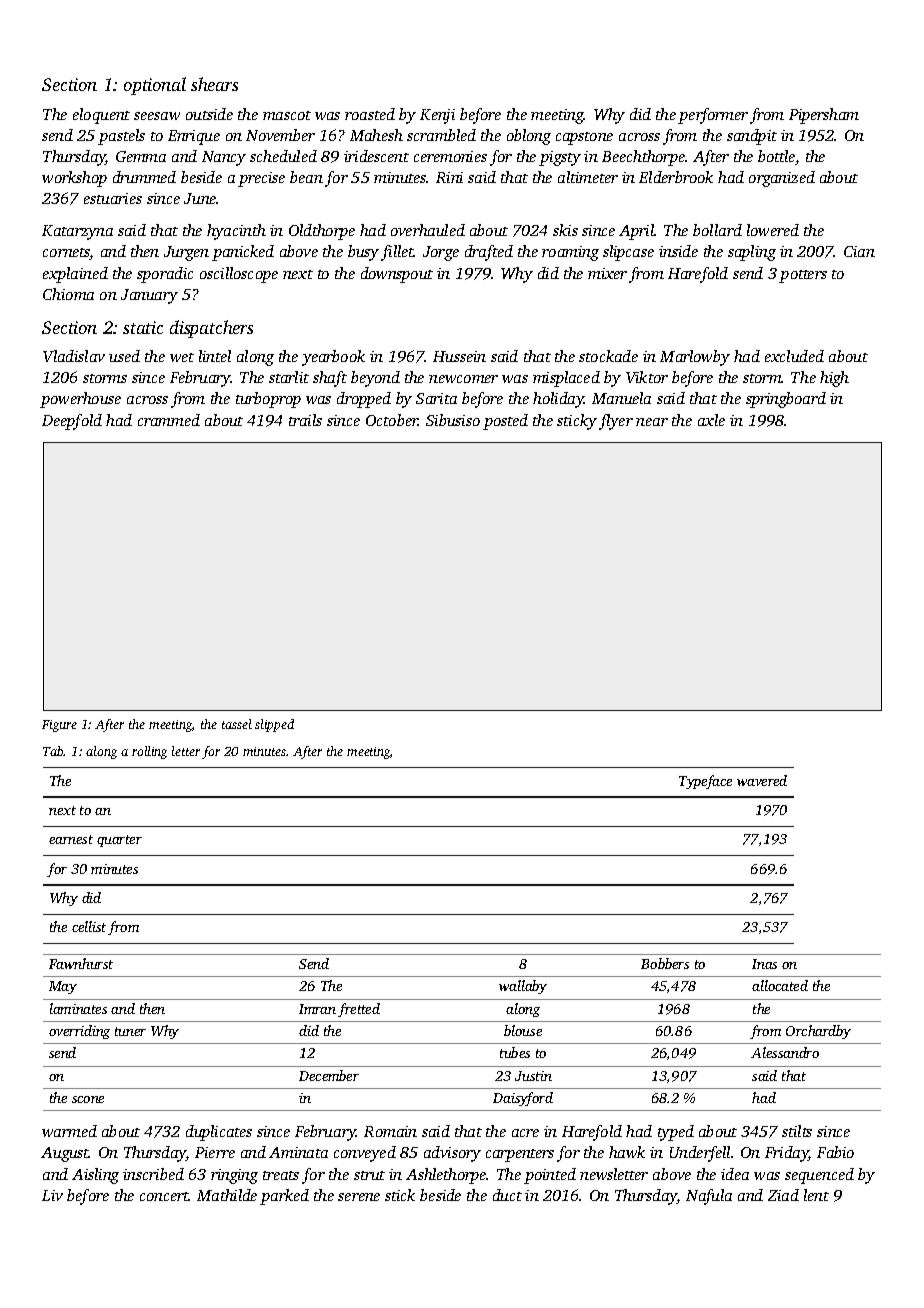 The image size is (924, 1308). I want to click on Sarita, so click(436, 398).
